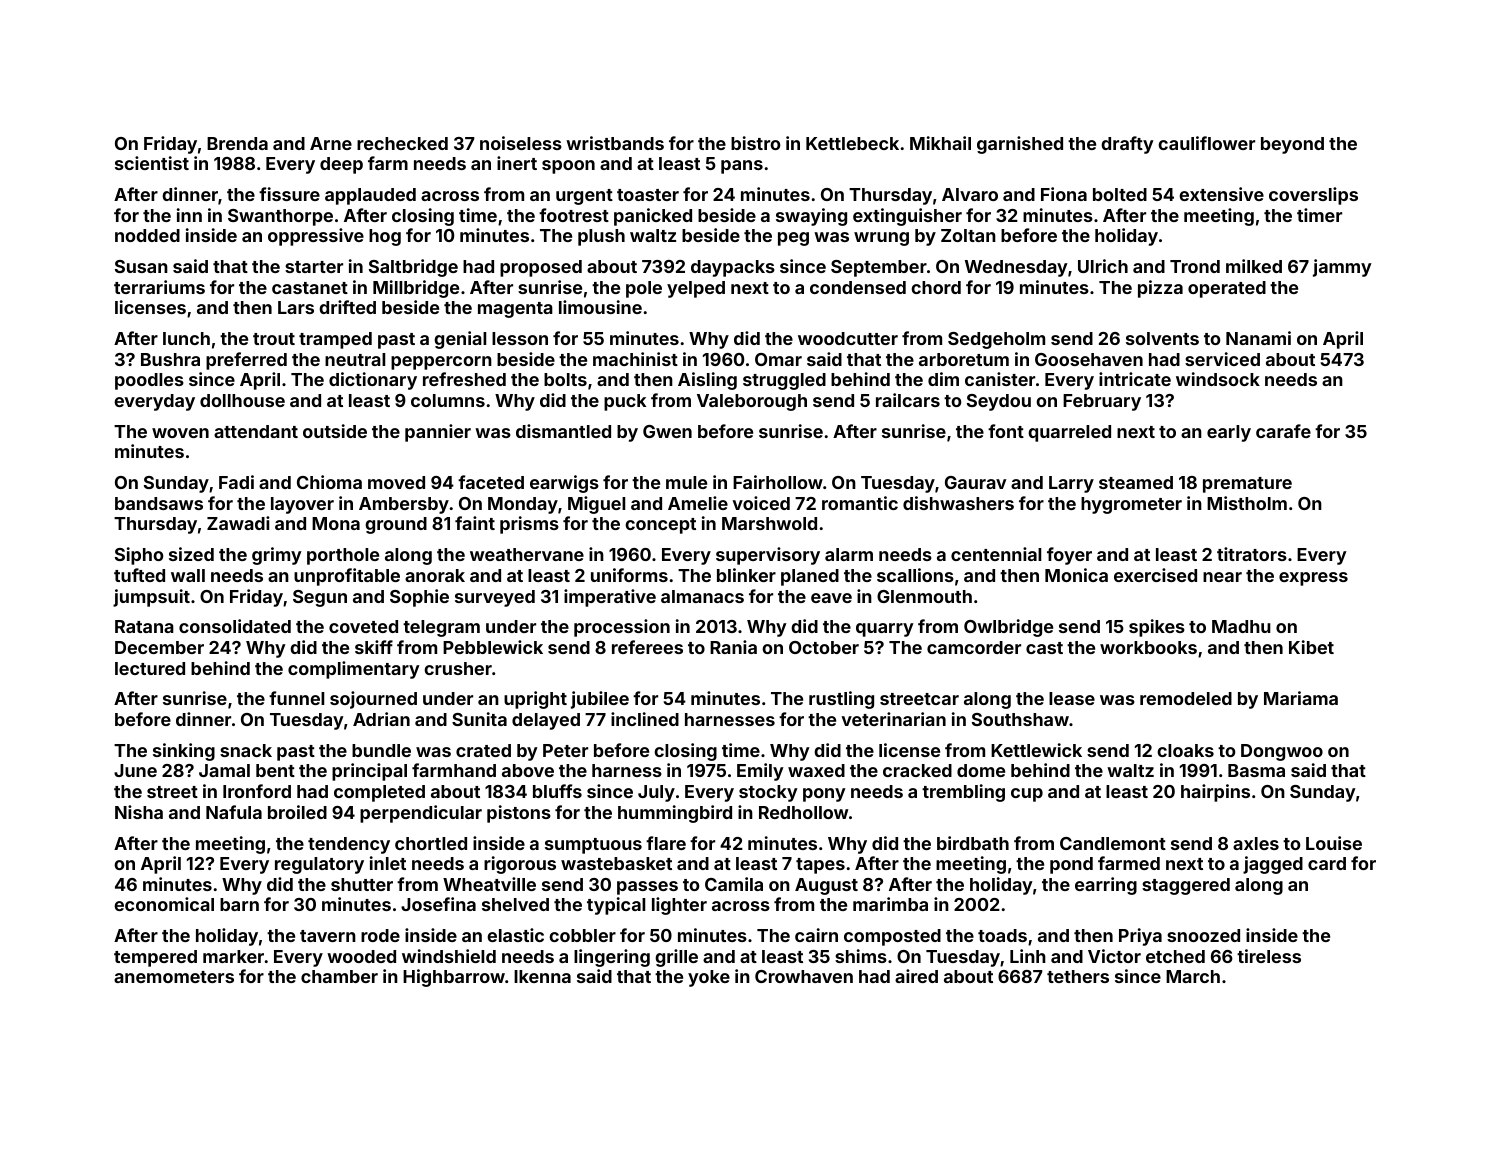  What do you see at coordinates (755, 143) in the screenshot?
I see `bistro` at bounding box center [755, 143].
